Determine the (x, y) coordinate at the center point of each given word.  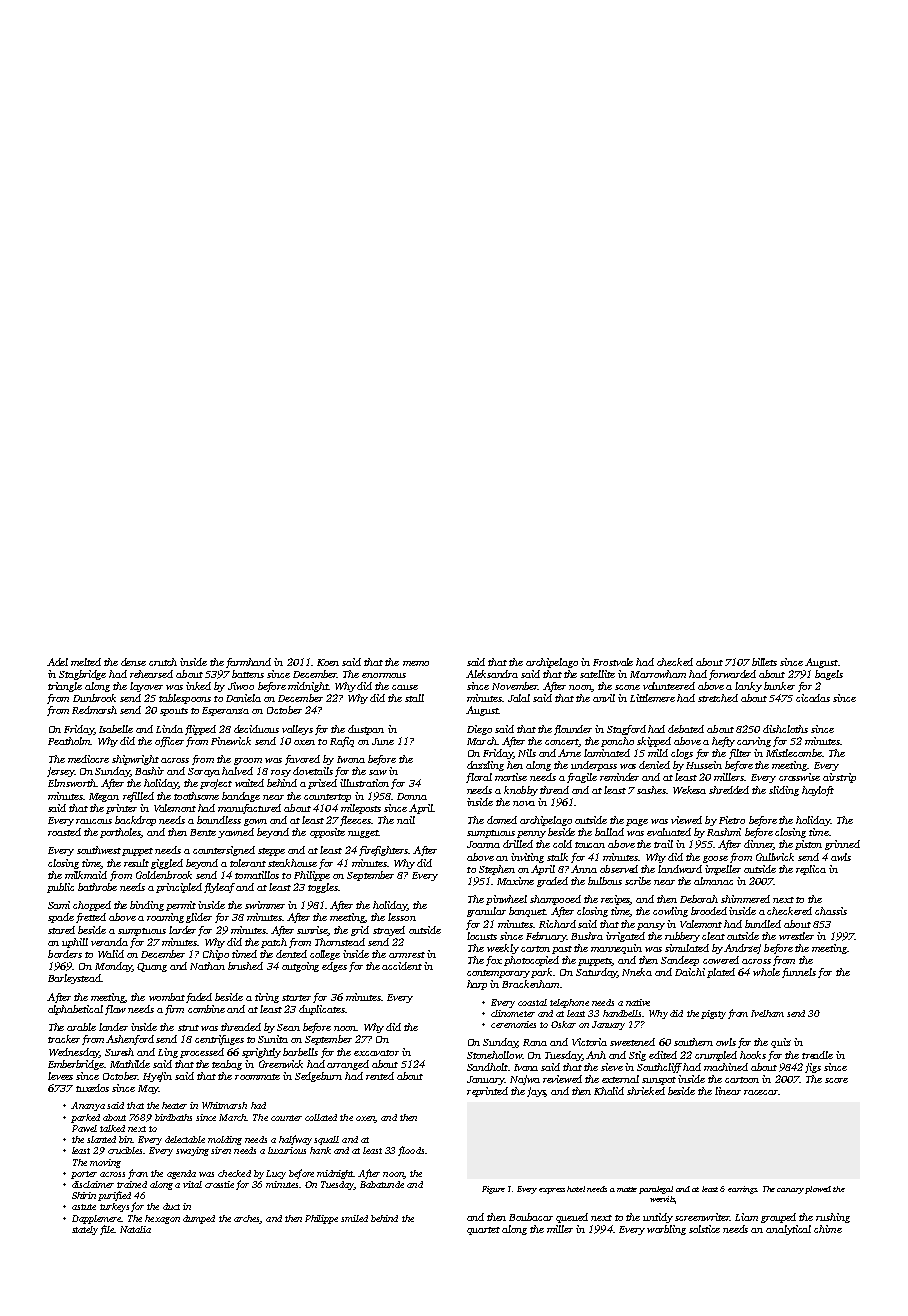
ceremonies (513, 1024)
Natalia (135, 1229)
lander (113, 1027)
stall (414, 698)
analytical (788, 1230)
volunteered (669, 686)
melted (86, 662)
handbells (622, 1013)
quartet (483, 1231)
